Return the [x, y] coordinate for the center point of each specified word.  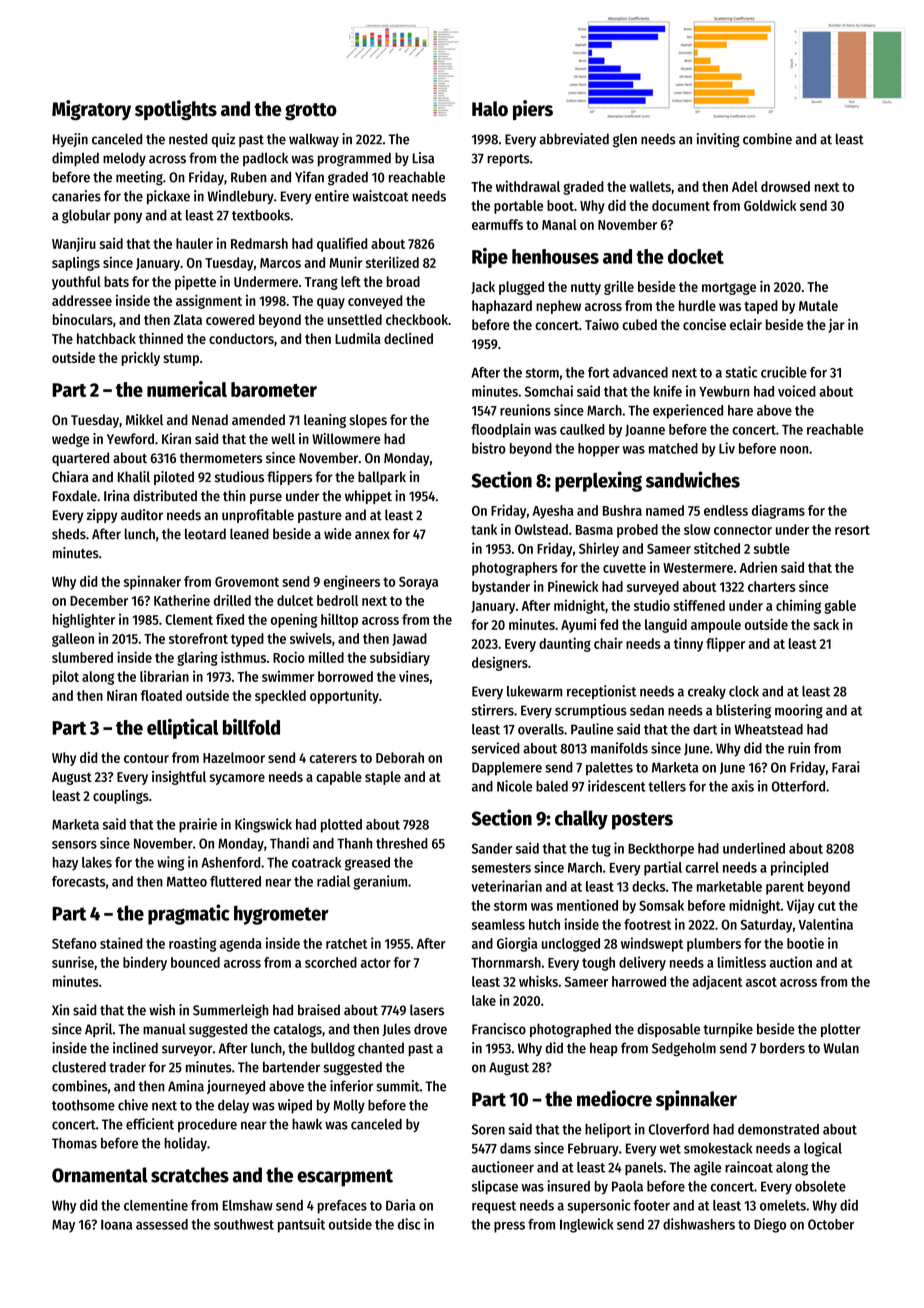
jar [837, 326]
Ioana [116, 1224]
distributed [165, 496]
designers [500, 664]
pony [128, 217]
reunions [525, 410]
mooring [799, 711]
